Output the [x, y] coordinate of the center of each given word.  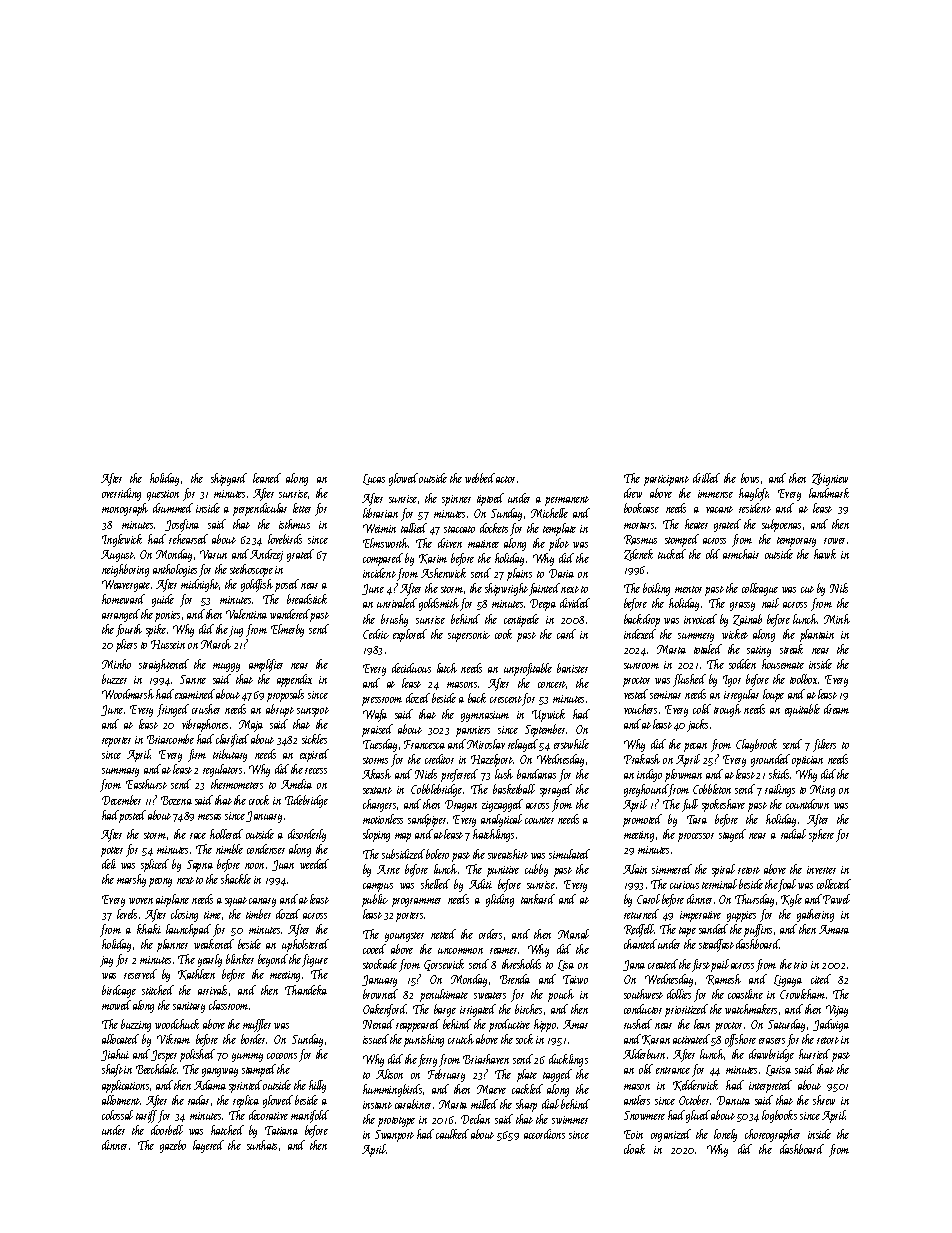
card [566, 634]
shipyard [229, 479]
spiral [723, 870]
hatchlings [493, 835]
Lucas [374, 479]
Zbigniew [830, 479]
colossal [117, 1115]
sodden [742, 664]
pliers [126, 645]
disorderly [307, 835]
